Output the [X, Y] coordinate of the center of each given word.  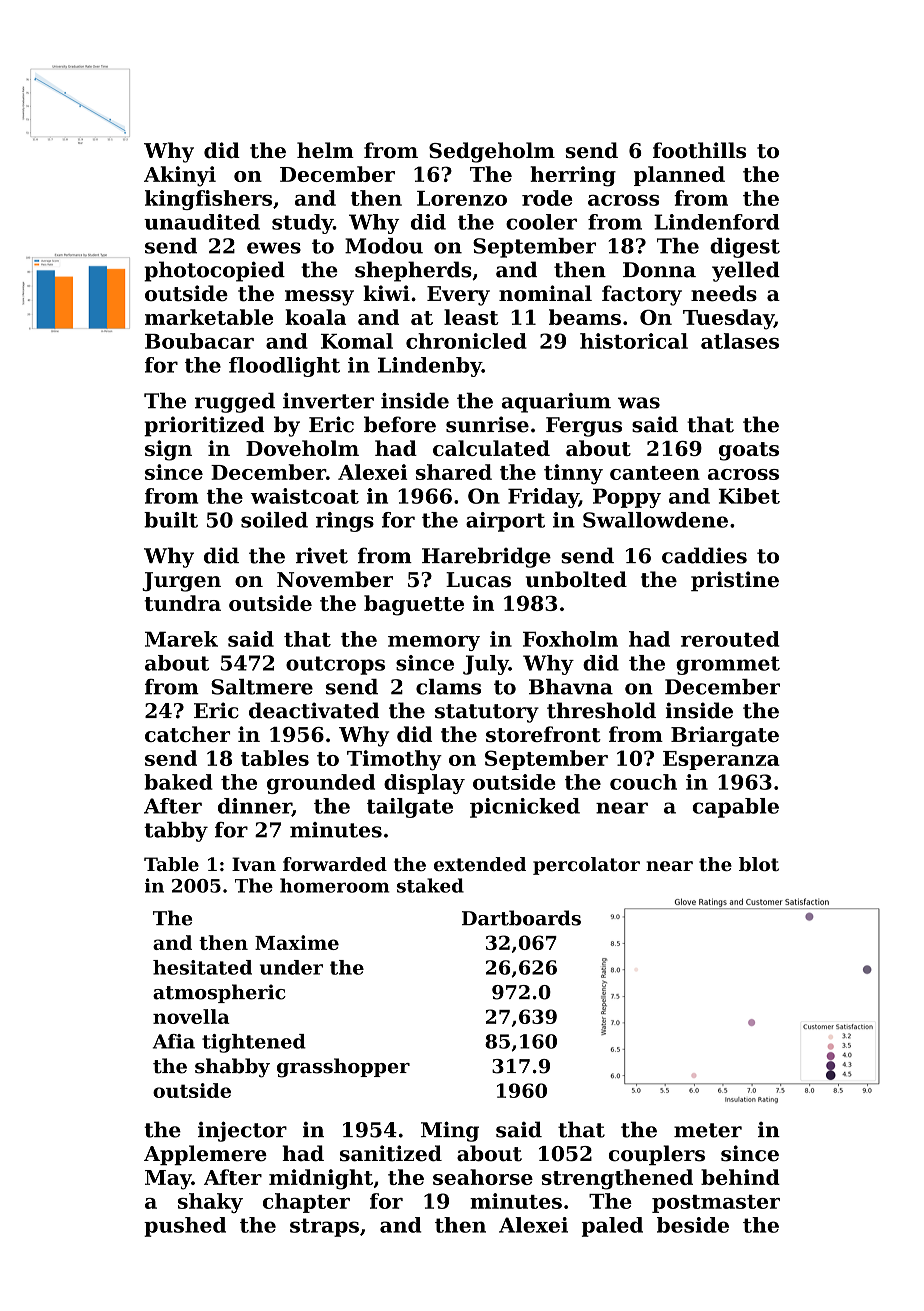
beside [693, 1225]
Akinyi [180, 176]
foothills [699, 150]
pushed [185, 1227]
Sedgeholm [492, 152]
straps [324, 1227]
